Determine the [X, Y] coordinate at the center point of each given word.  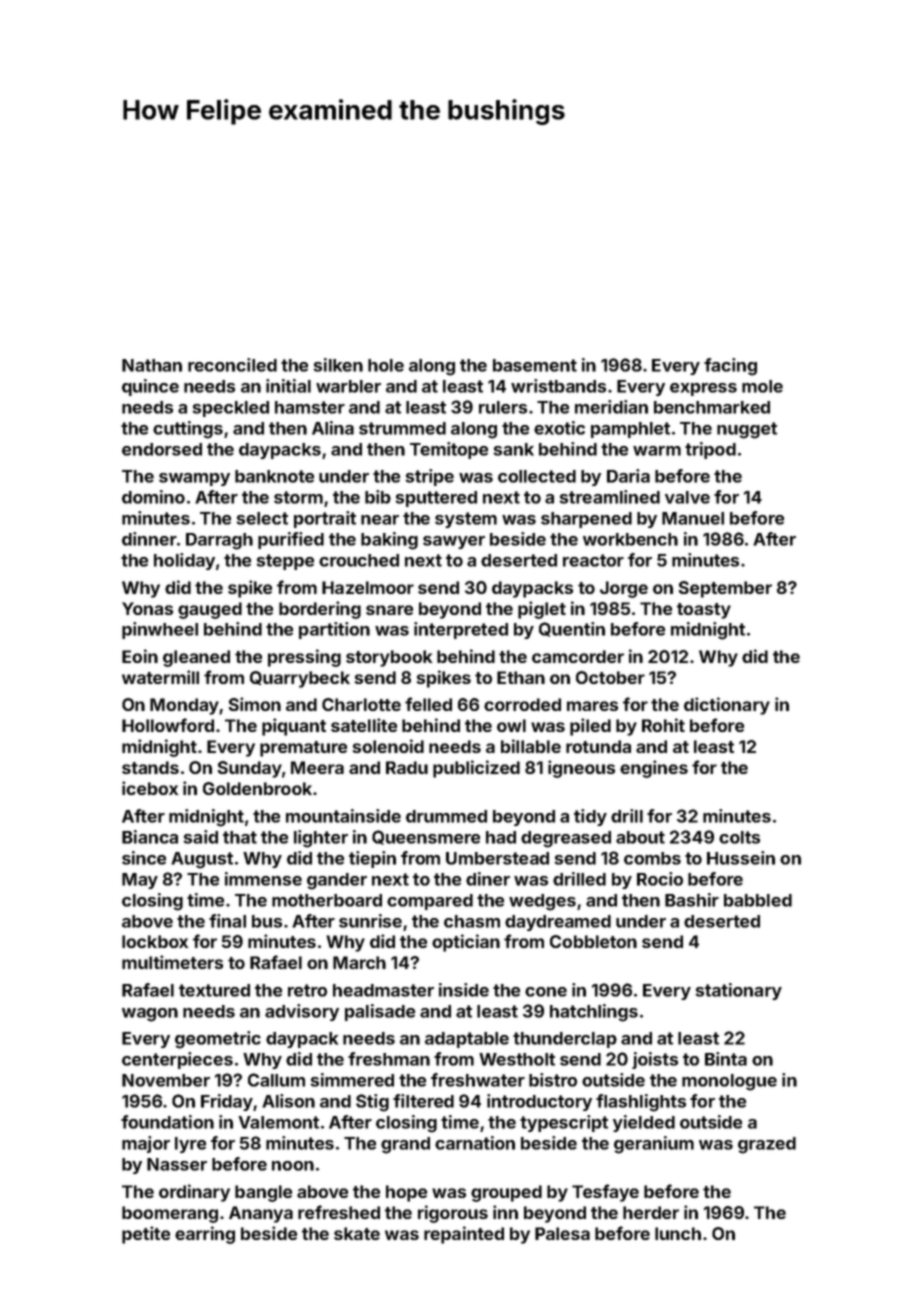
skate [357, 1233]
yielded [644, 1123]
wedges [542, 902]
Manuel [693, 518]
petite [146, 1235]
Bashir [692, 900]
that [240, 837]
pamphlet [630, 430]
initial [288, 386]
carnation [475, 1143]
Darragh [219, 541]
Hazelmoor [368, 587]
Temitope [449, 450]
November [166, 1080]
